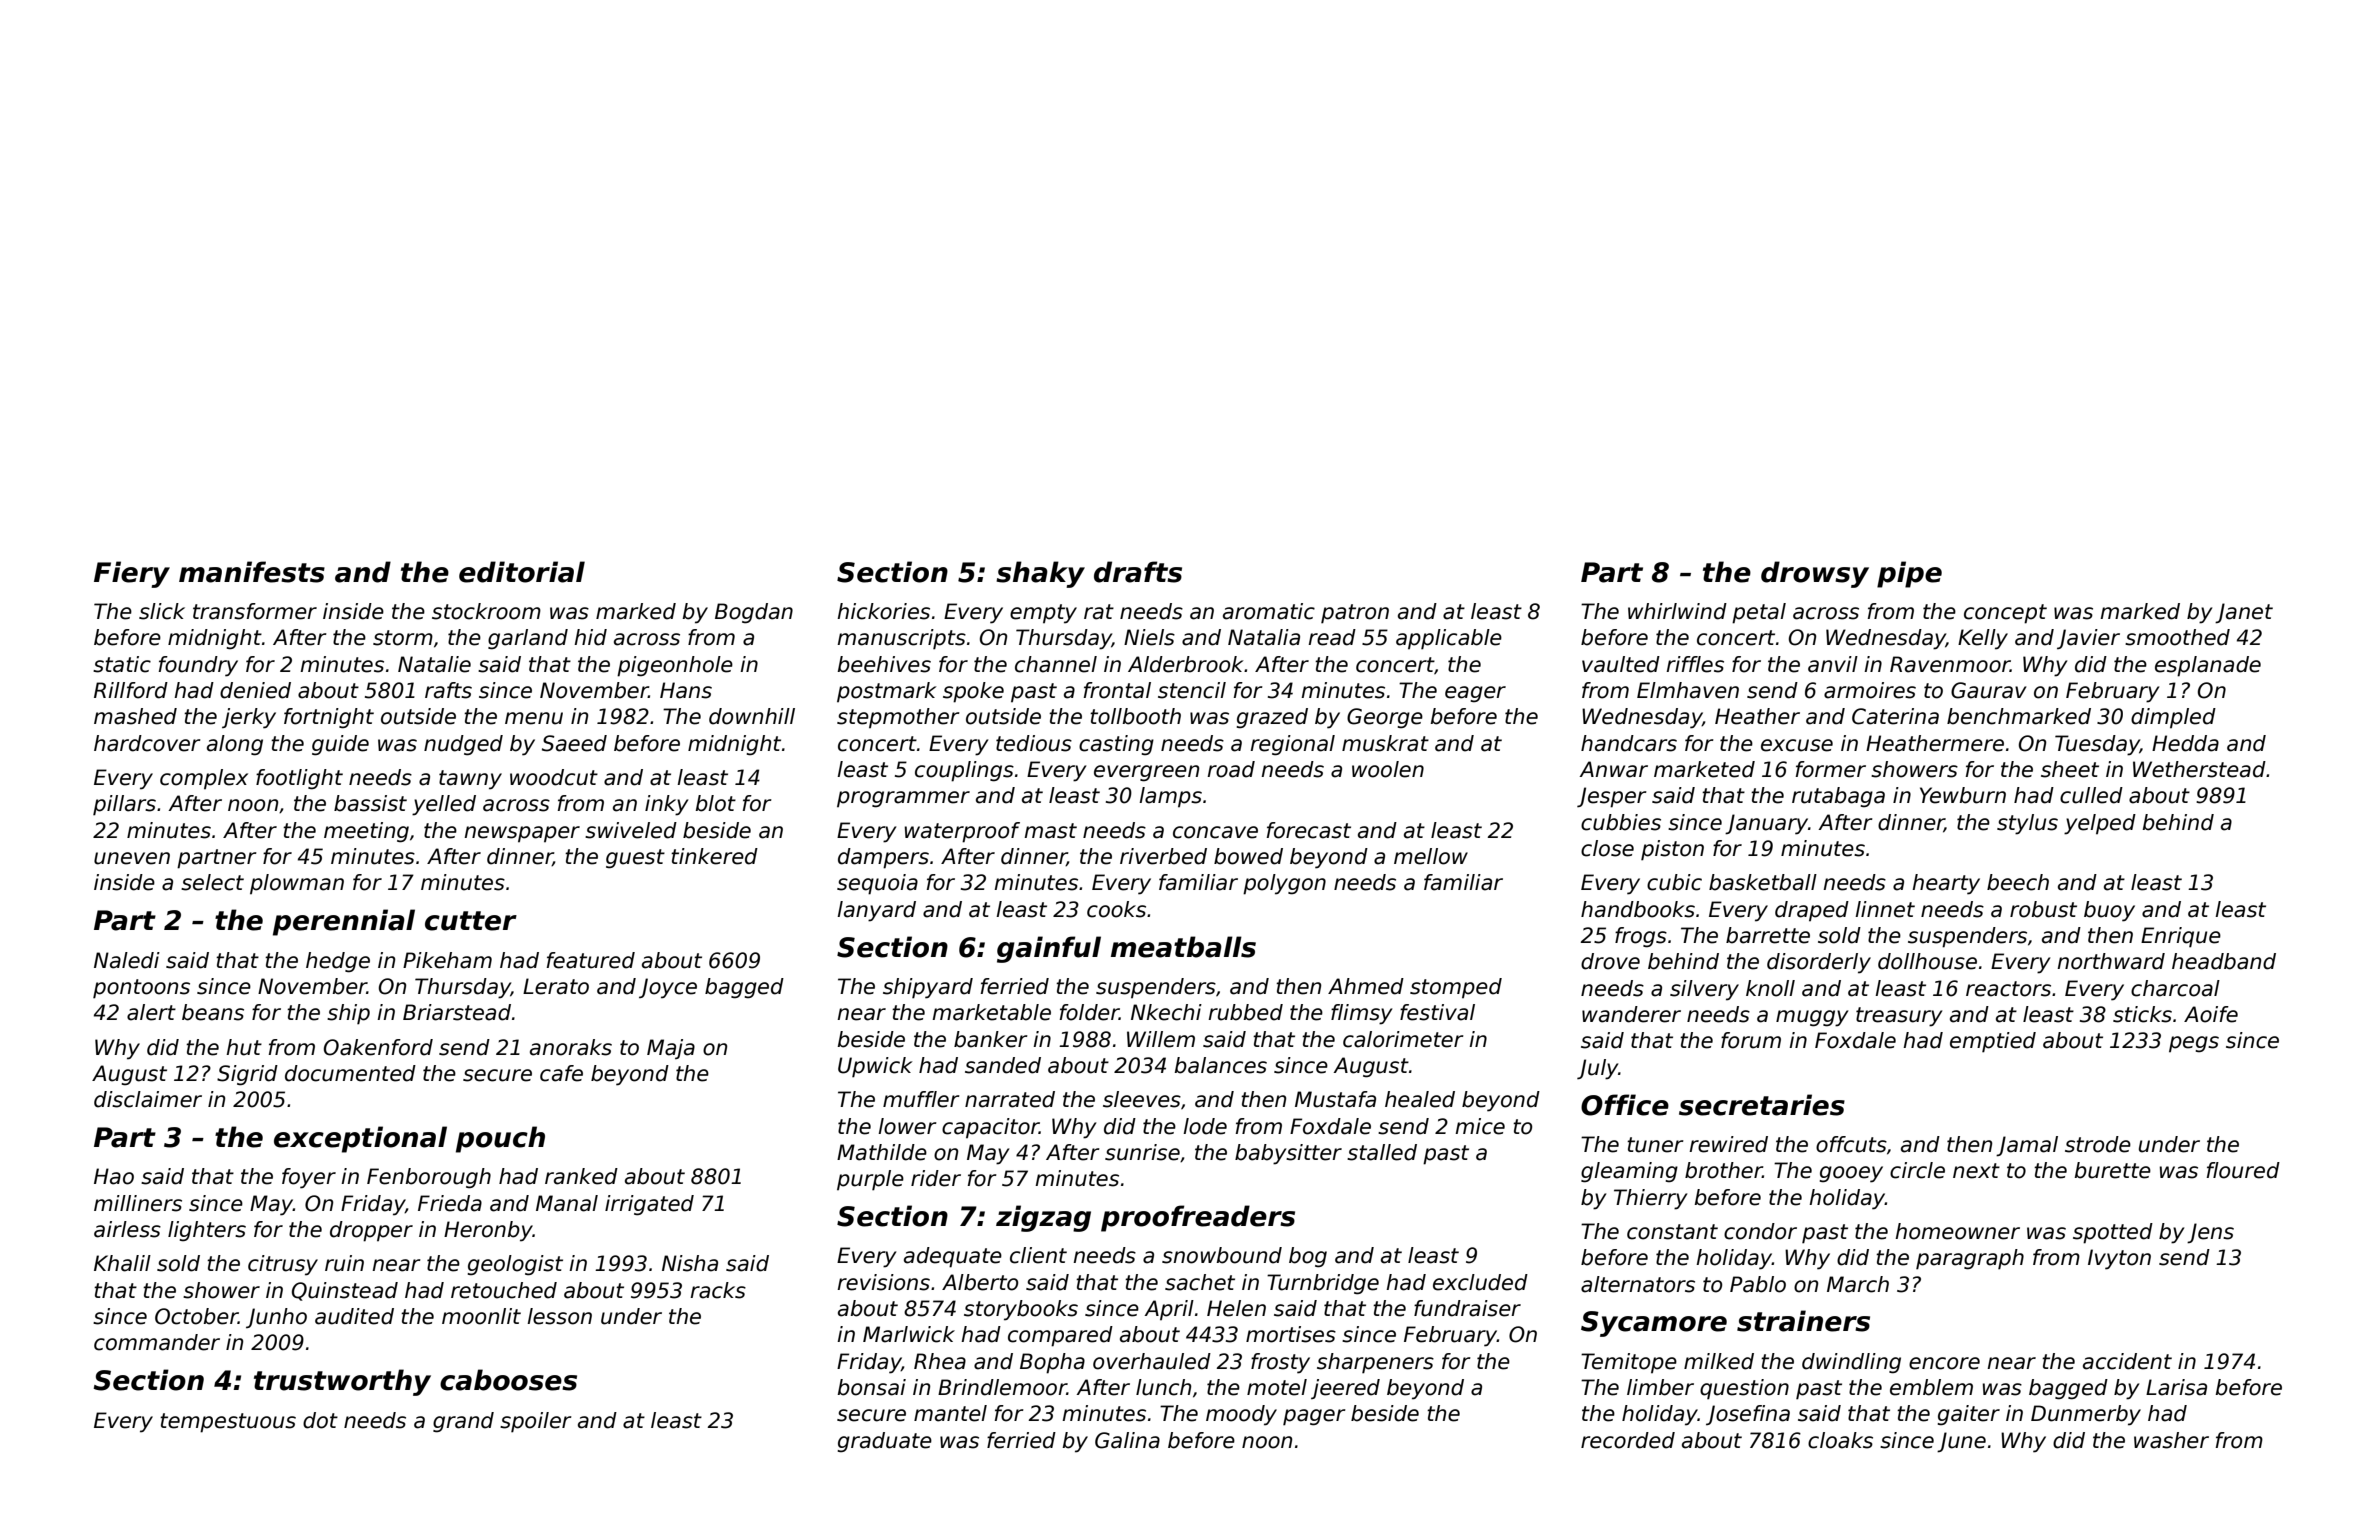 The height and width of the screenshot is (1540, 2380). Describe the element at coordinates (1043, 614) in the screenshot. I see `empty` at that location.
